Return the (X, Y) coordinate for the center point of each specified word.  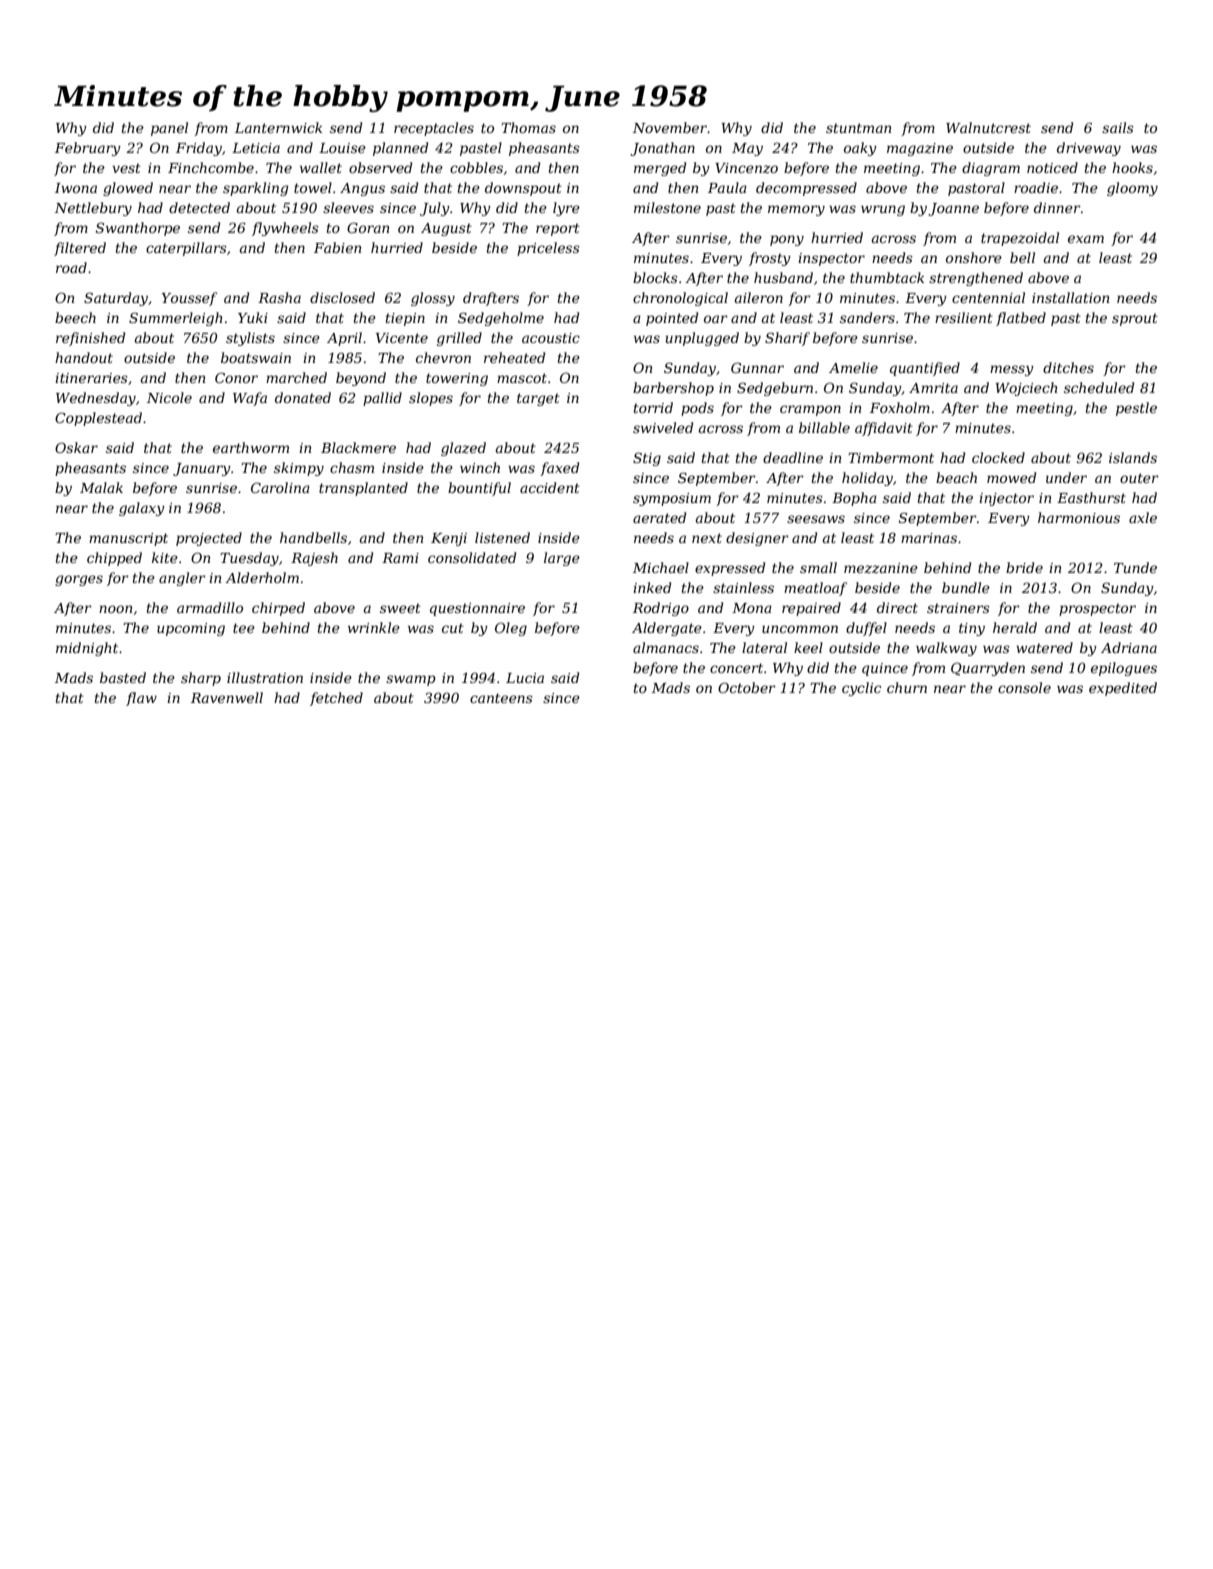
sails (1118, 127)
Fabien (337, 247)
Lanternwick (278, 127)
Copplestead (98, 419)
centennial (988, 297)
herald (1015, 627)
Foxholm (900, 407)
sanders (867, 317)
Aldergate (667, 629)
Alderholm (262, 577)
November (670, 127)
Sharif (787, 339)
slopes (431, 399)
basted (123, 677)
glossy (433, 299)
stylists (250, 339)
